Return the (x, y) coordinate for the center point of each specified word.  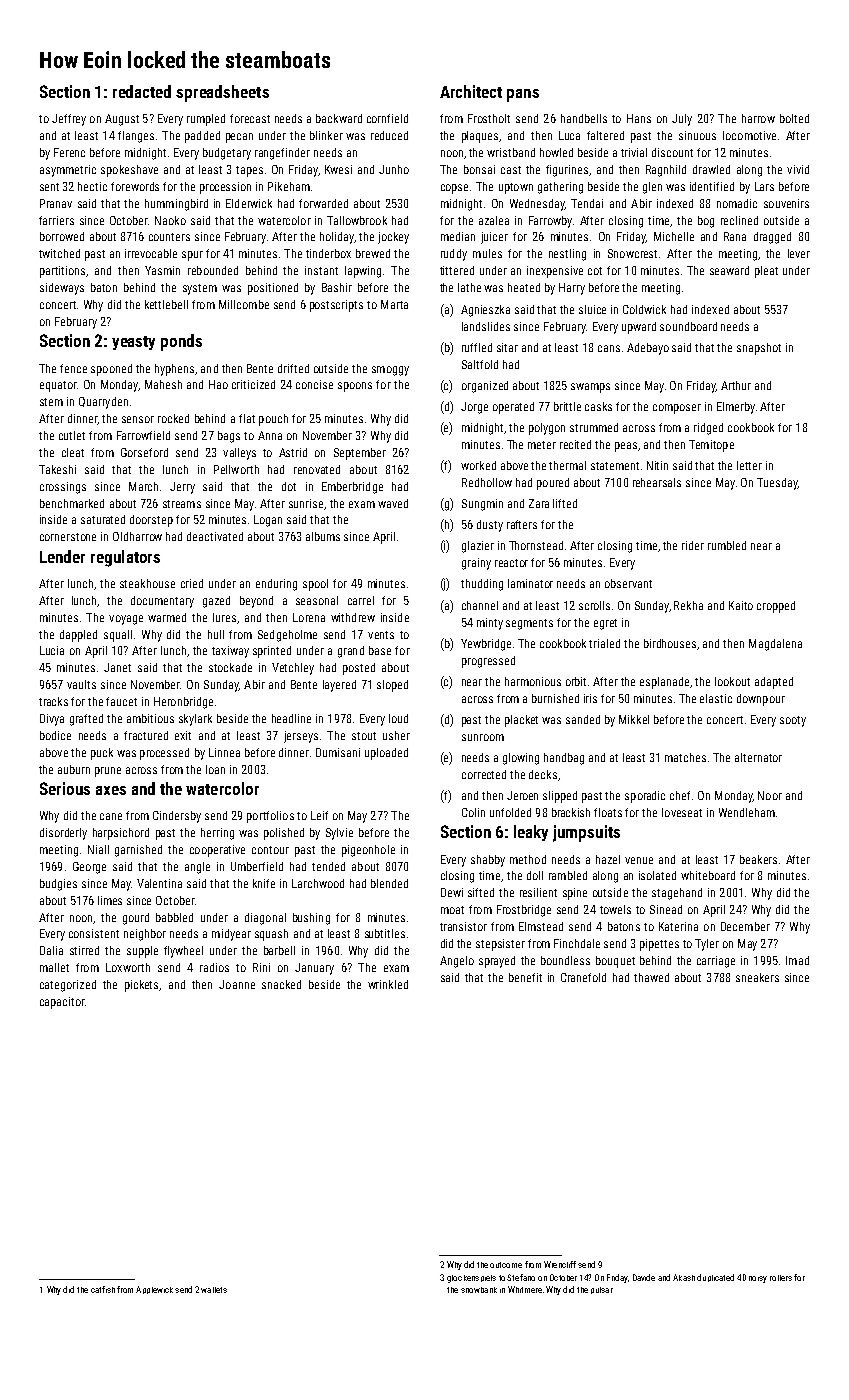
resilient (538, 892)
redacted (142, 91)
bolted (794, 118)
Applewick (154, 1290)
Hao (218, 384)
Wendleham (747, 812)
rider (693, 545)
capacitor (62, 1003)
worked (478, 465)
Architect (471, 91)
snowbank (479, 1290)
